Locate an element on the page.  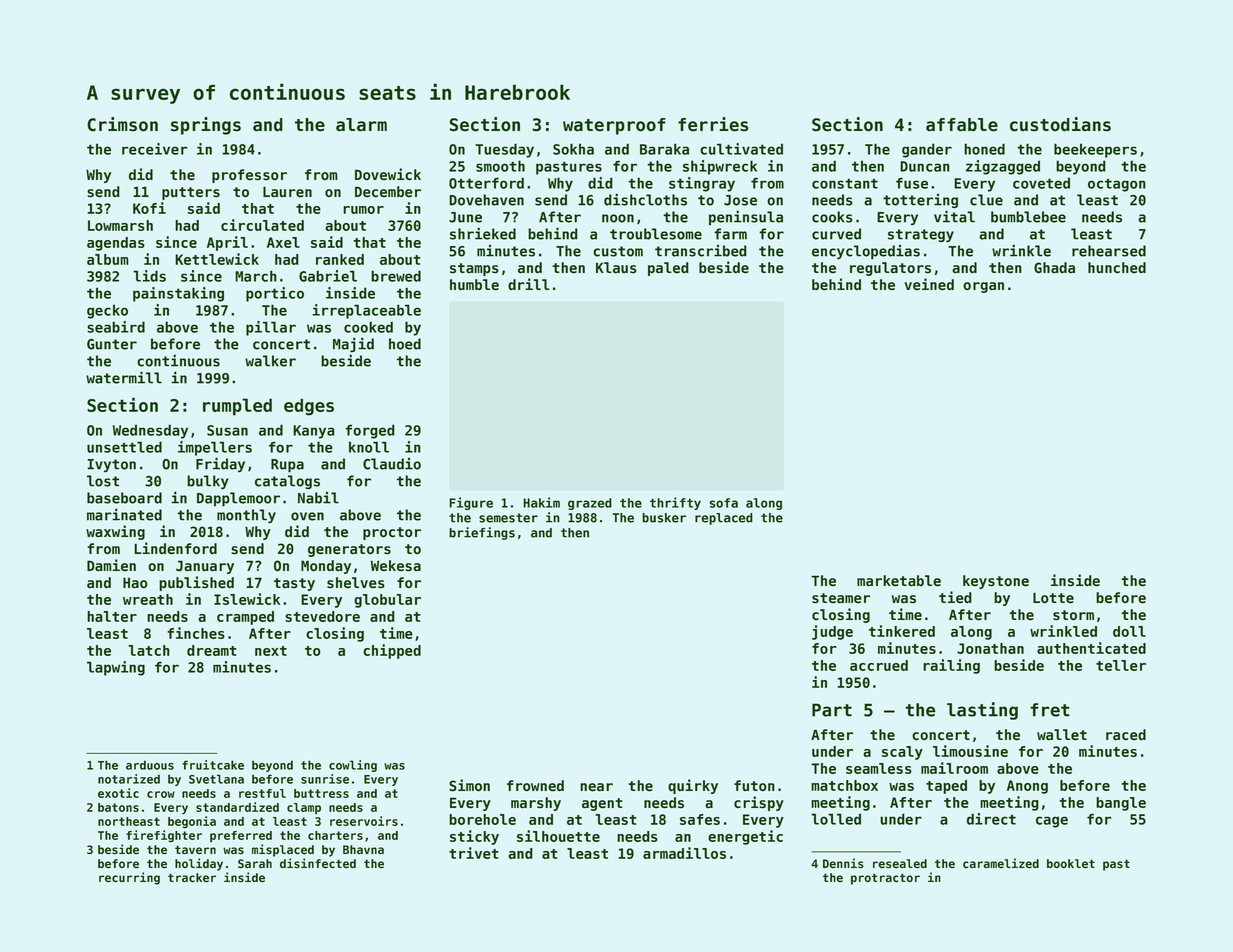
cramped is located at coordinates (245, 618).
